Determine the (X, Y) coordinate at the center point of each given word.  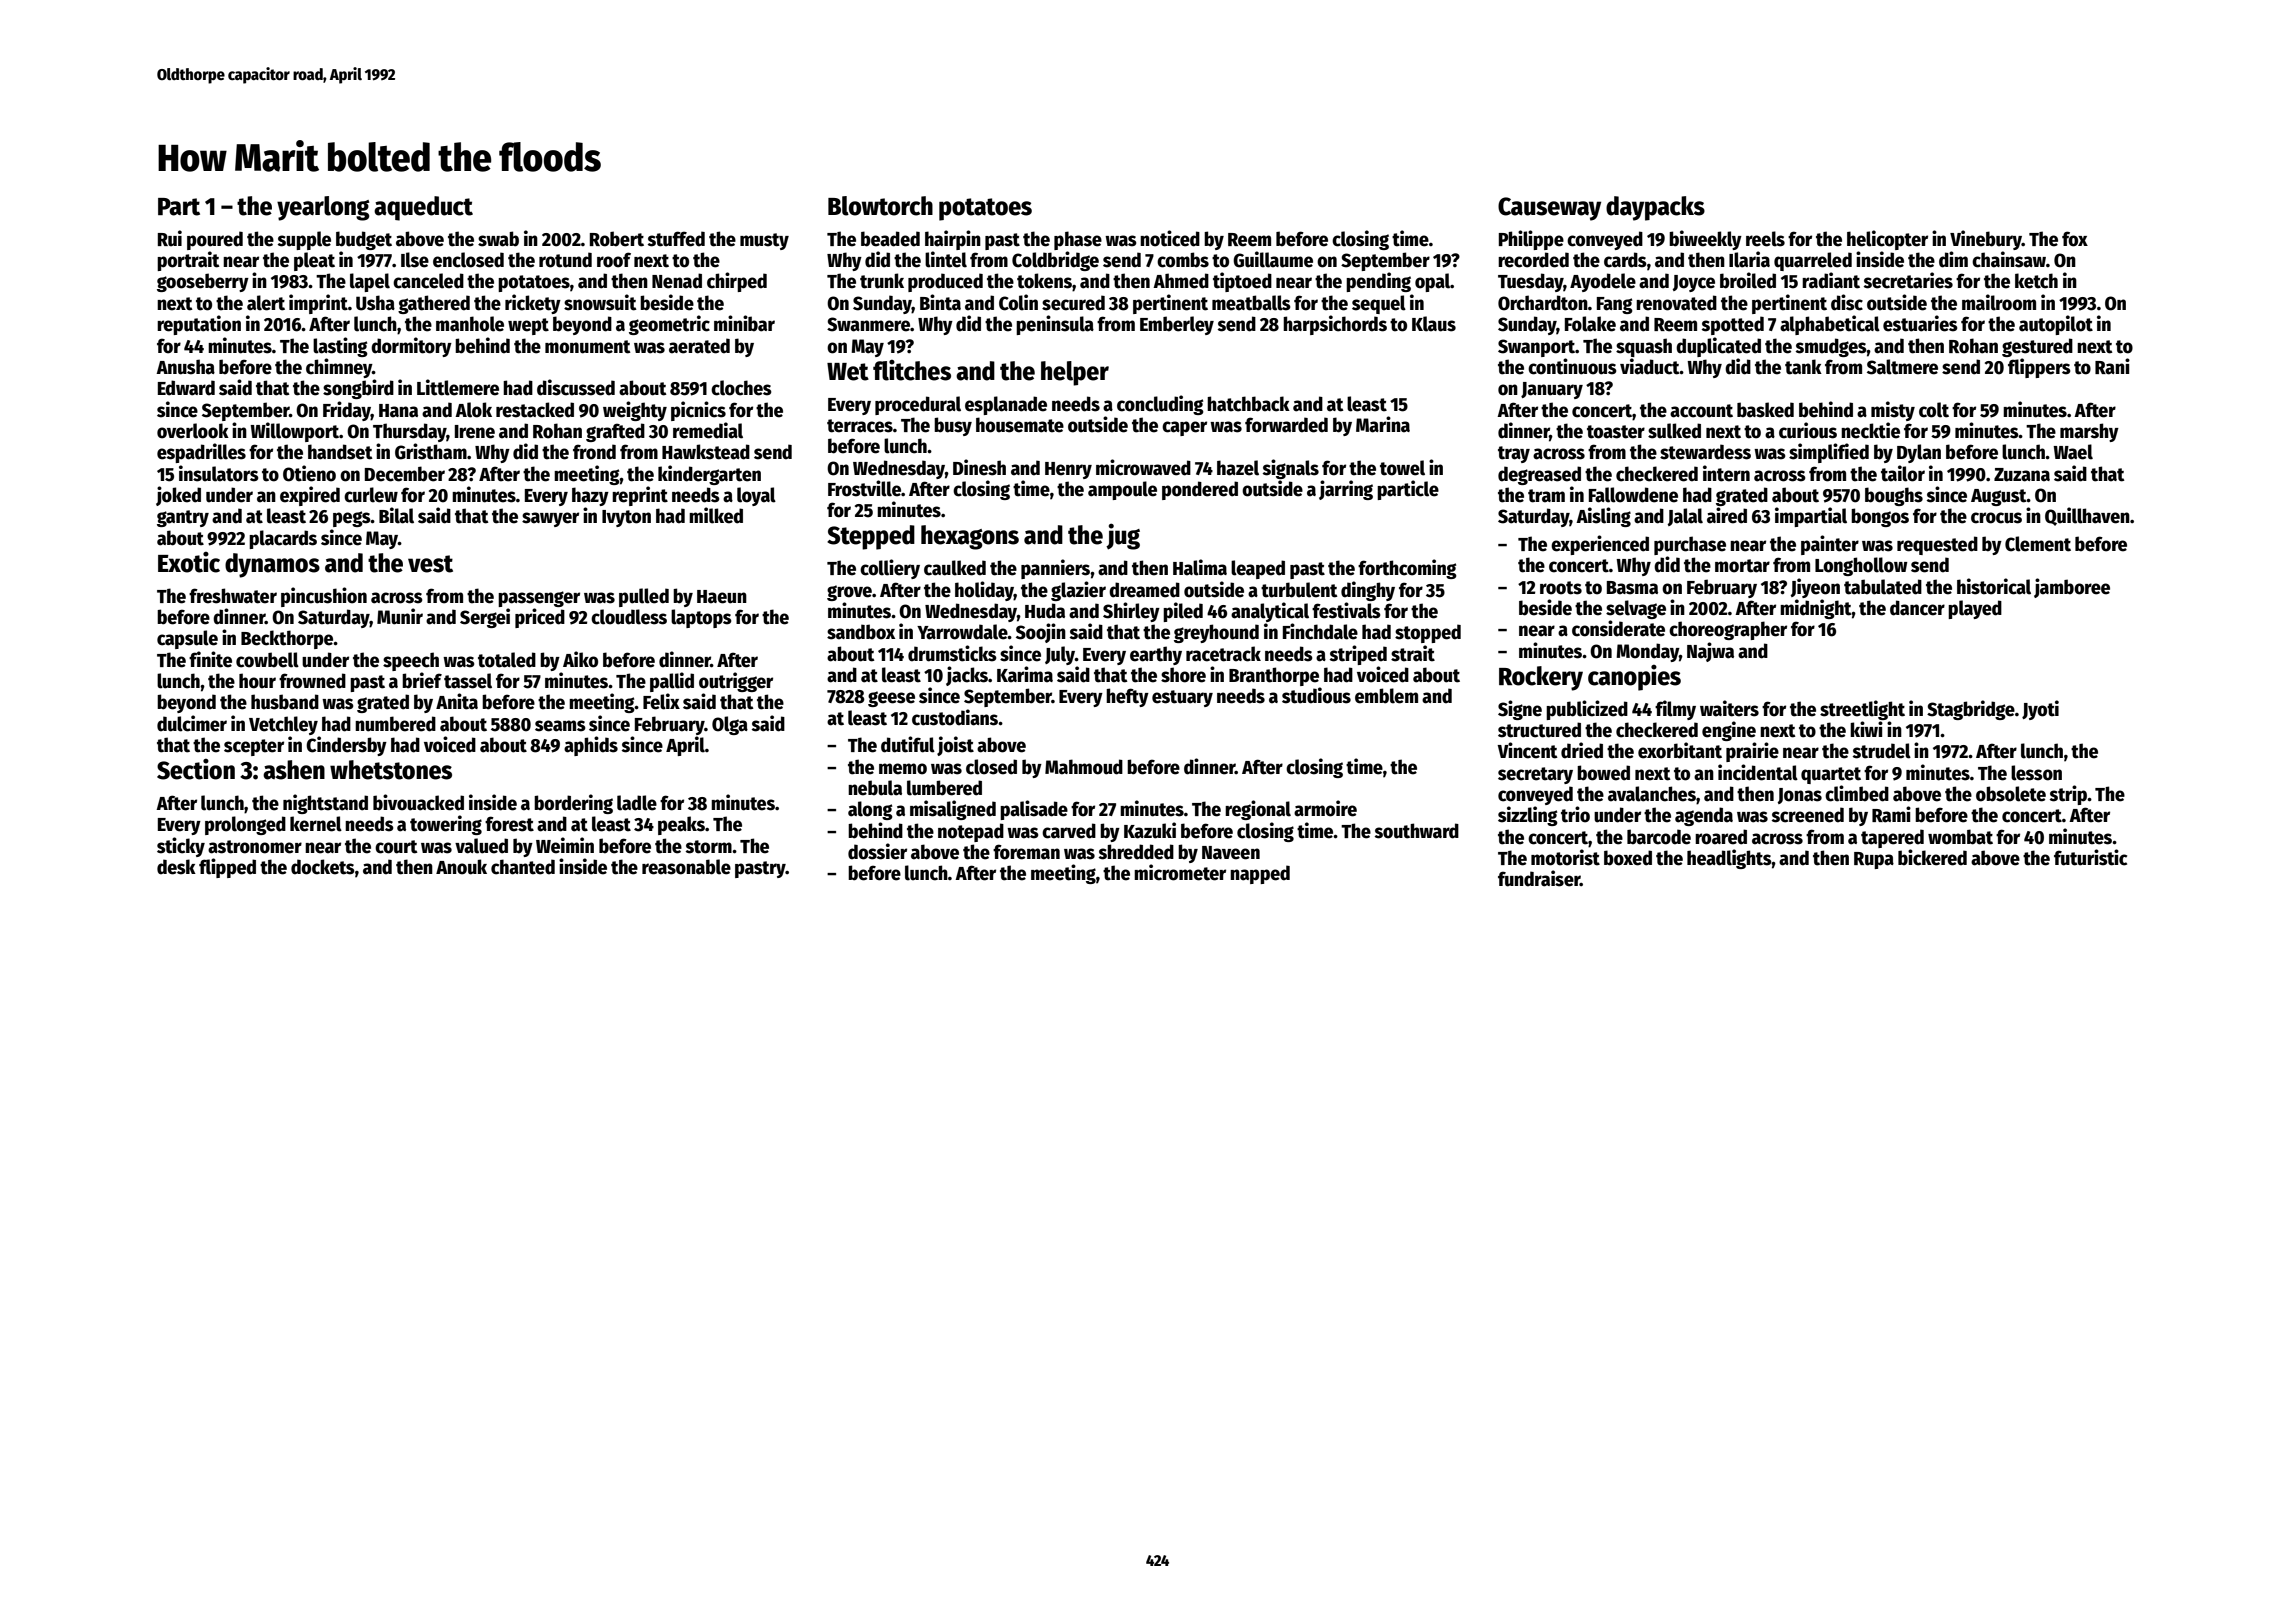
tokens (1044, 281)
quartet (1831, 775)
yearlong (323, 208)
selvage (1636, 609)
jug (1123, 536)
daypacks (1655, 208)
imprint (318, 304)
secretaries (1908, 280)
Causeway (1549, 209)
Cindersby (346, 746)
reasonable (686, 867)
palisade (1034, 810)
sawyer (550, 519)
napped (1260, 874)
